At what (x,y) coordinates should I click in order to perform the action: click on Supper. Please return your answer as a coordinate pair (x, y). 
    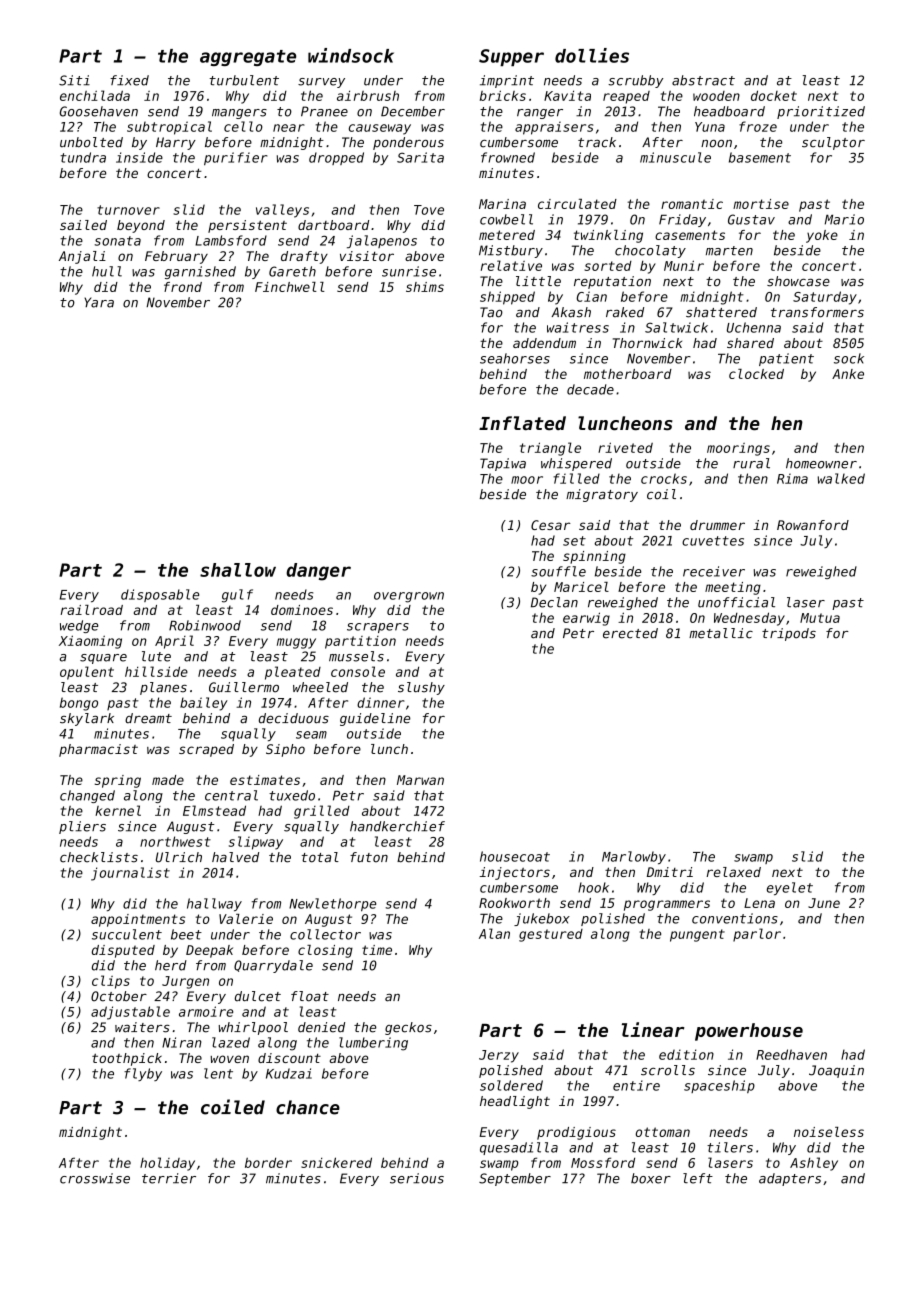
    Looking at the image, I should click on (511, 57).
